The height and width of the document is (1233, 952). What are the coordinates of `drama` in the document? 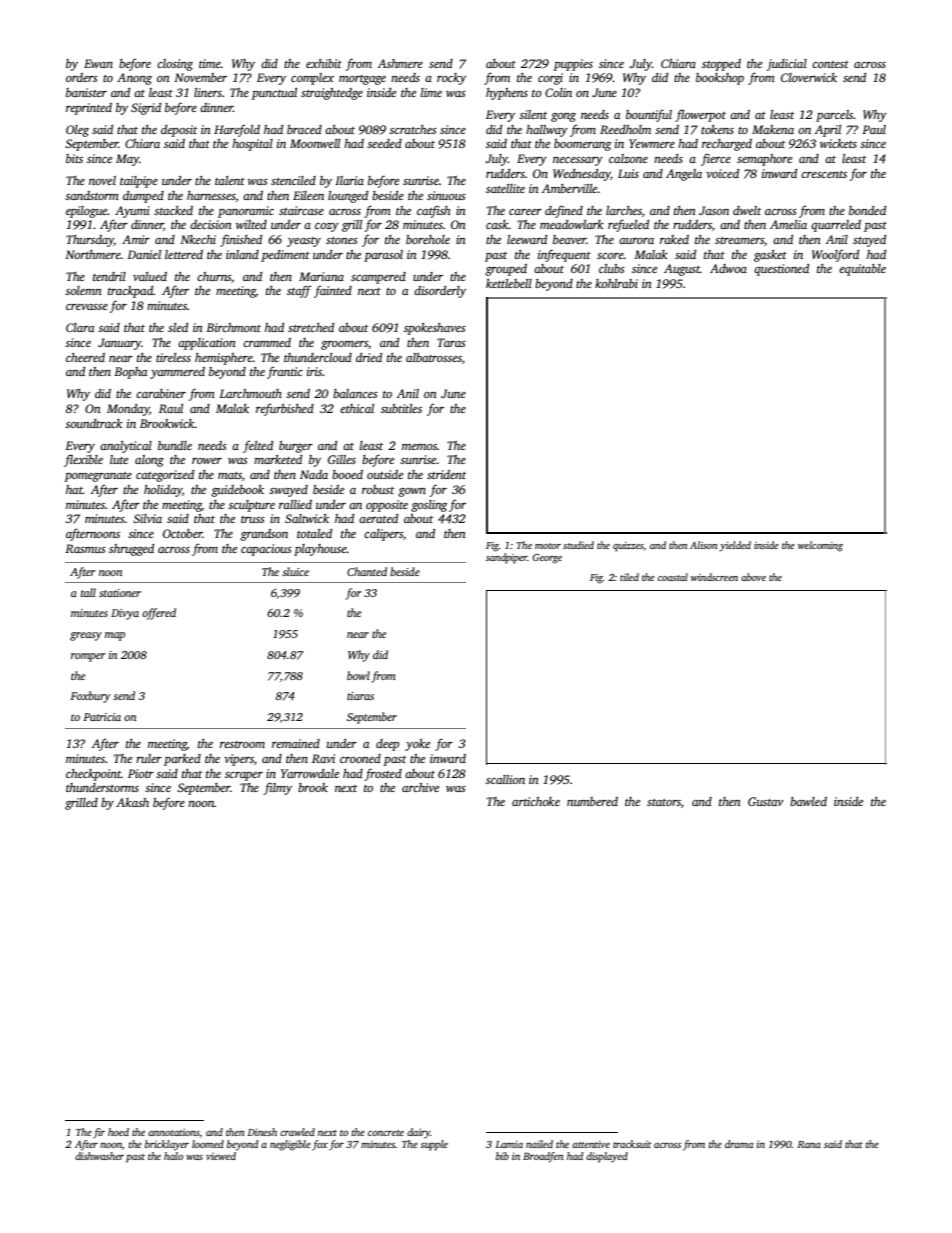 It's located at (739, 1144).
